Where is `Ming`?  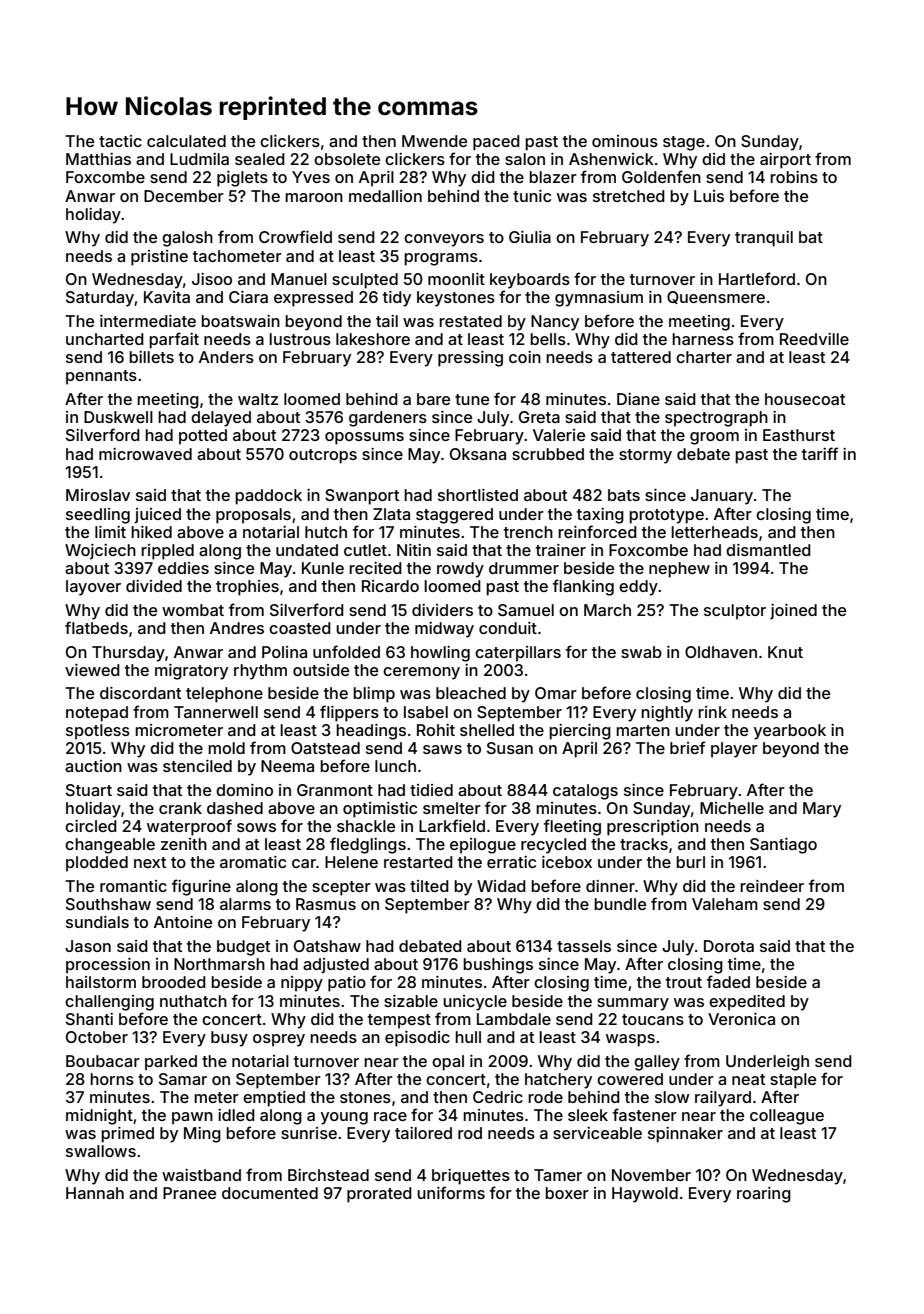
Ming is located at coordinates (202, 1135).
